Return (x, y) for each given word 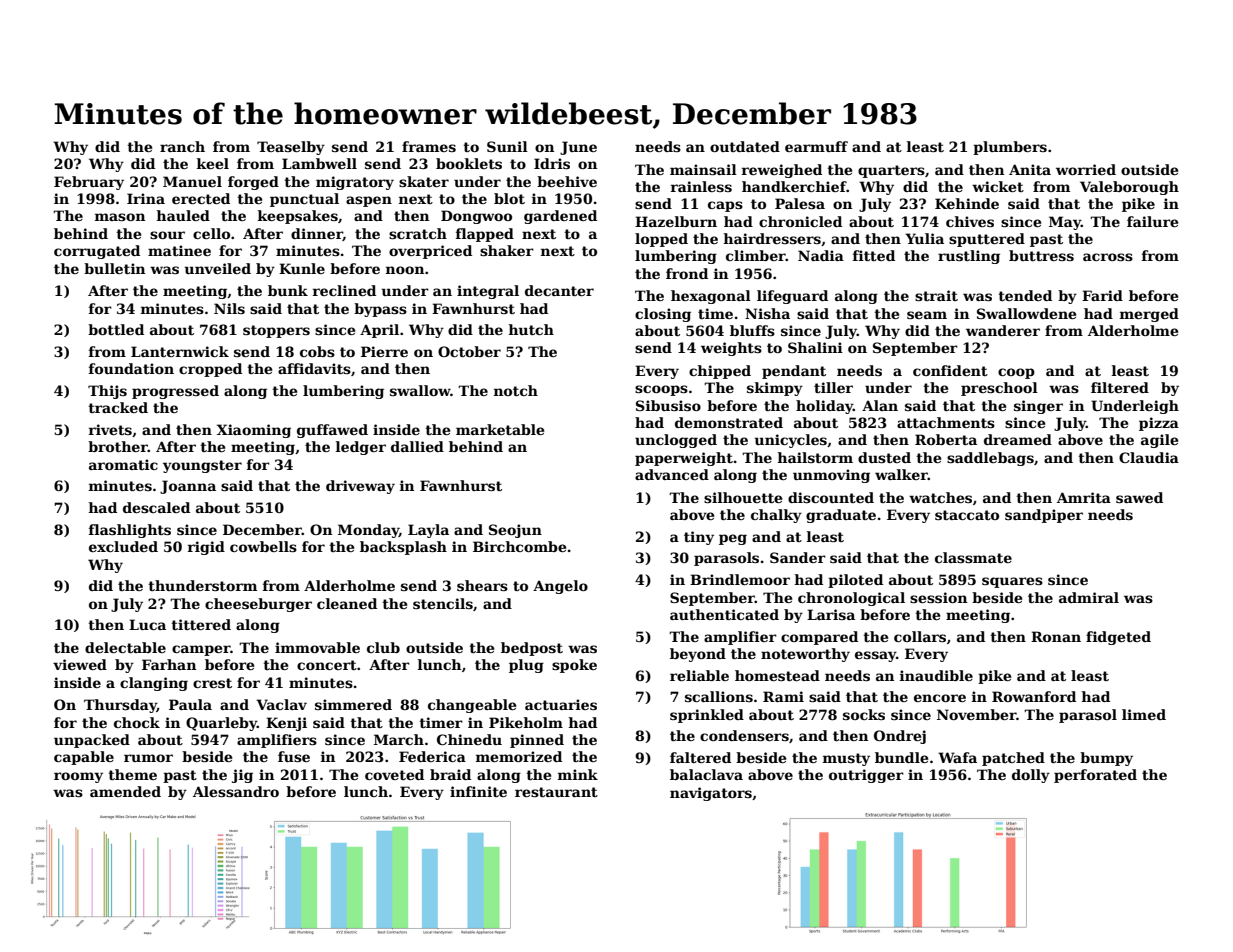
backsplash (403, 548)
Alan (880, 405)
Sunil (507, 146)
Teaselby (291, 148)
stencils (443, 603)
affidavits (314, 368)
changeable (472, 706)
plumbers (1010, 148)
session (938, 597)
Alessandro (236, 791)
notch (516, 390)
